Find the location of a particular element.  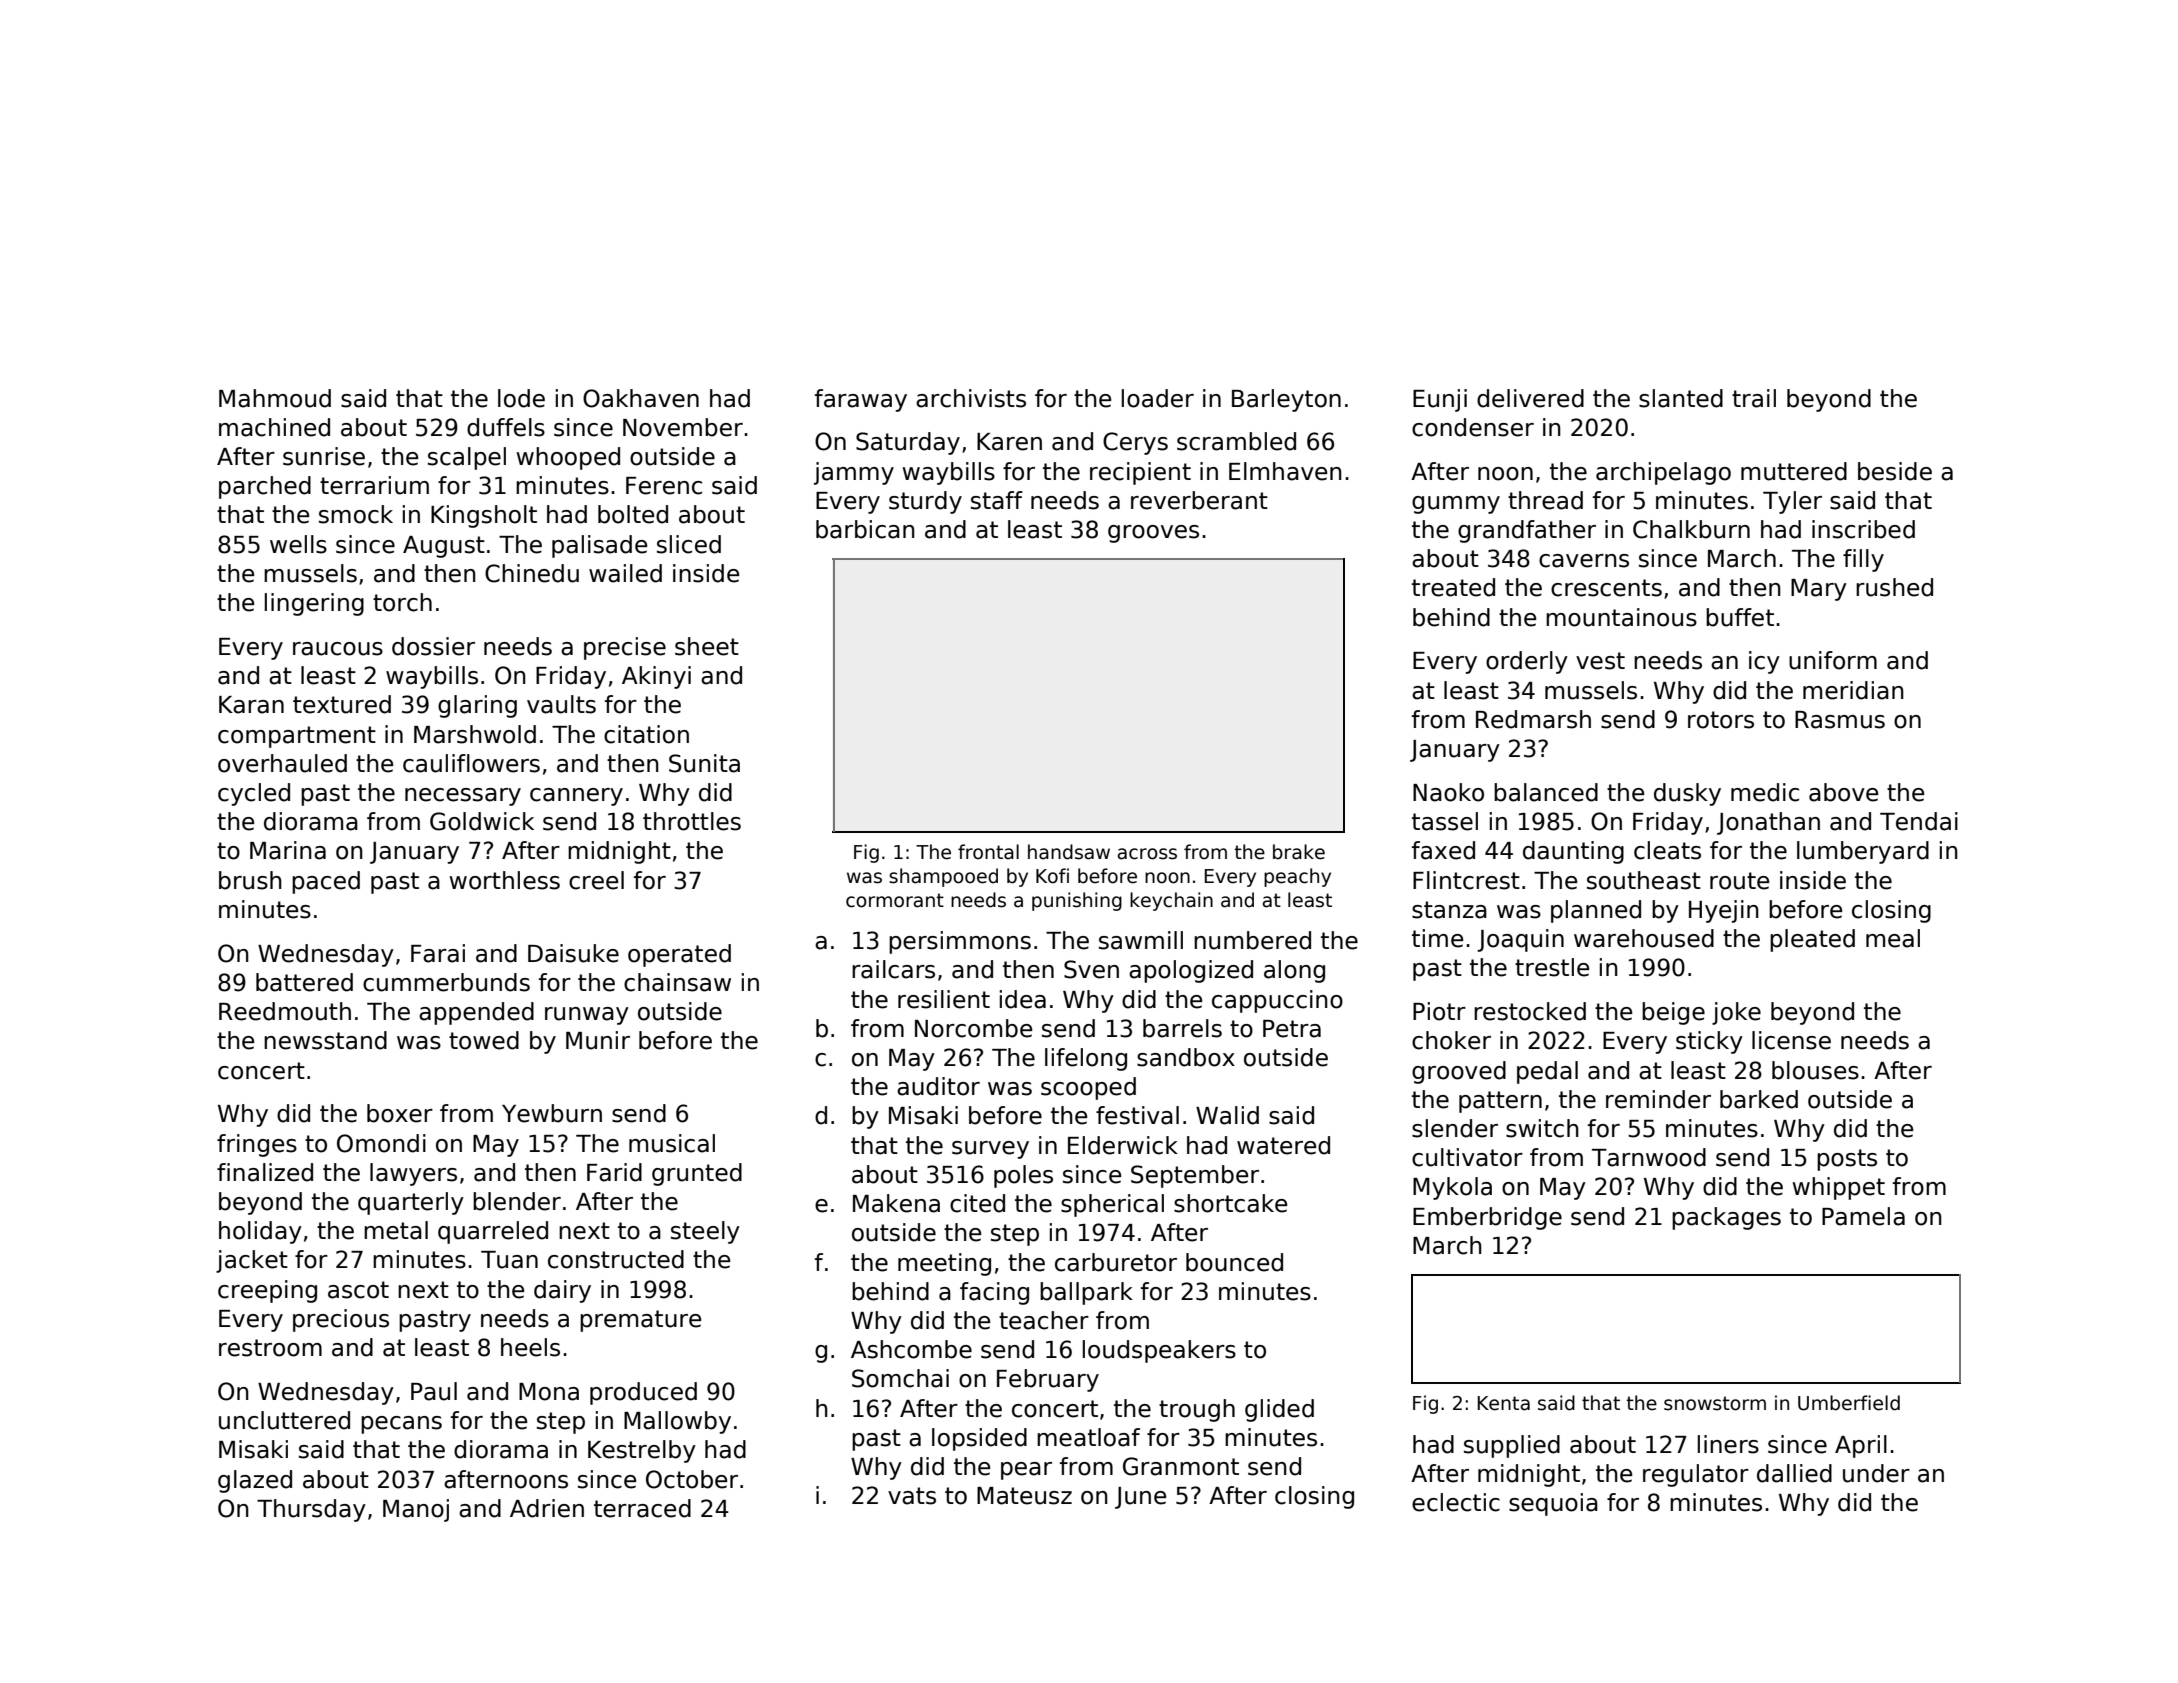

mountainous is located at coordinates (1621, 617).
